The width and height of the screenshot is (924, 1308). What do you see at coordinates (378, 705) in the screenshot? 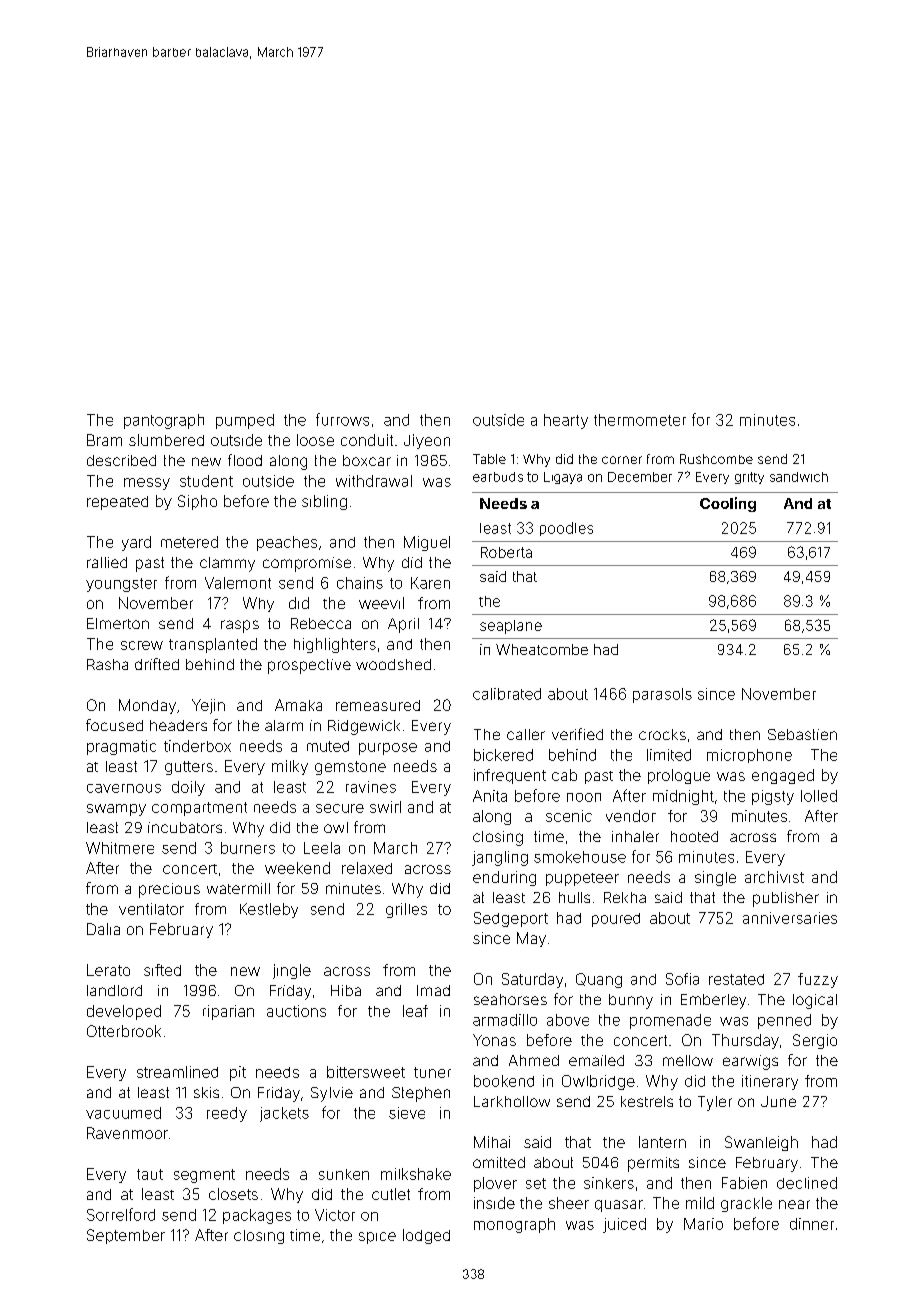
I see `remeasured` at bounding box center [378, 705].
